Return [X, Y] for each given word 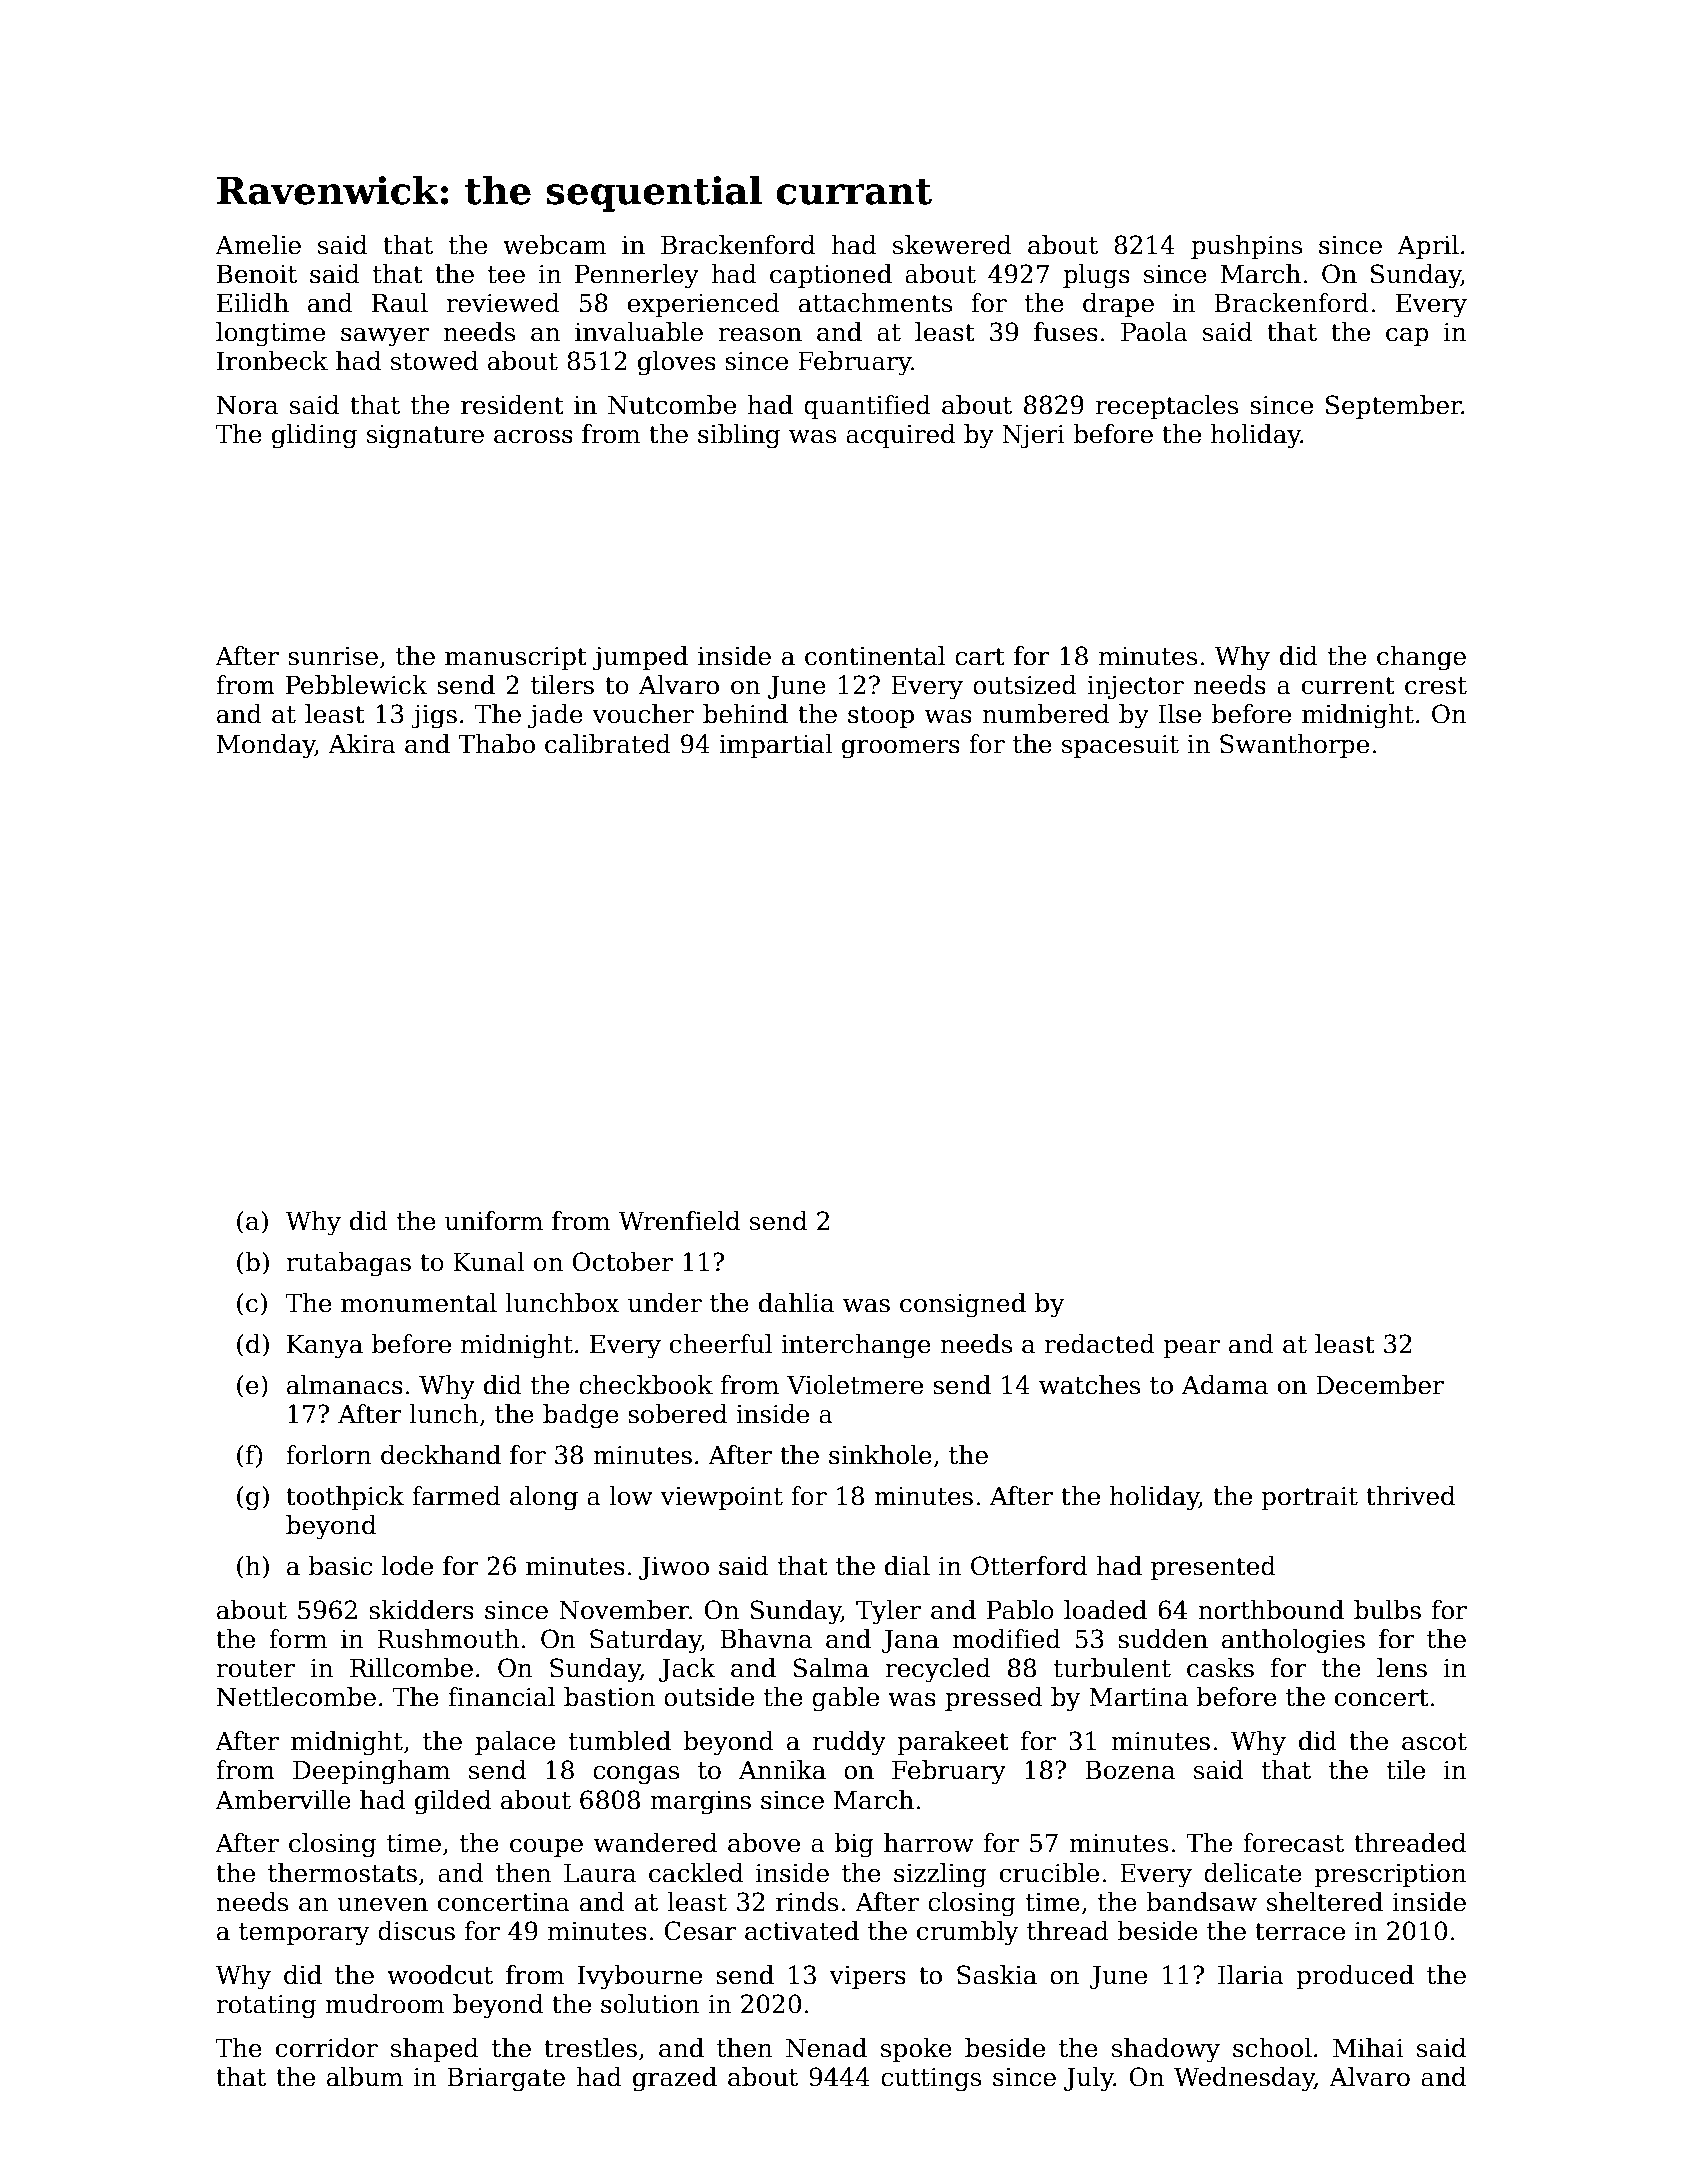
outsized [1025, 685]
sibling [739, 436]
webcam [554, 245]
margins [700, 1803]
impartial [776, 746]
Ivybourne [640, 1977]
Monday [266, 746]
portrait [1309, 1498]
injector [1135, 688]
